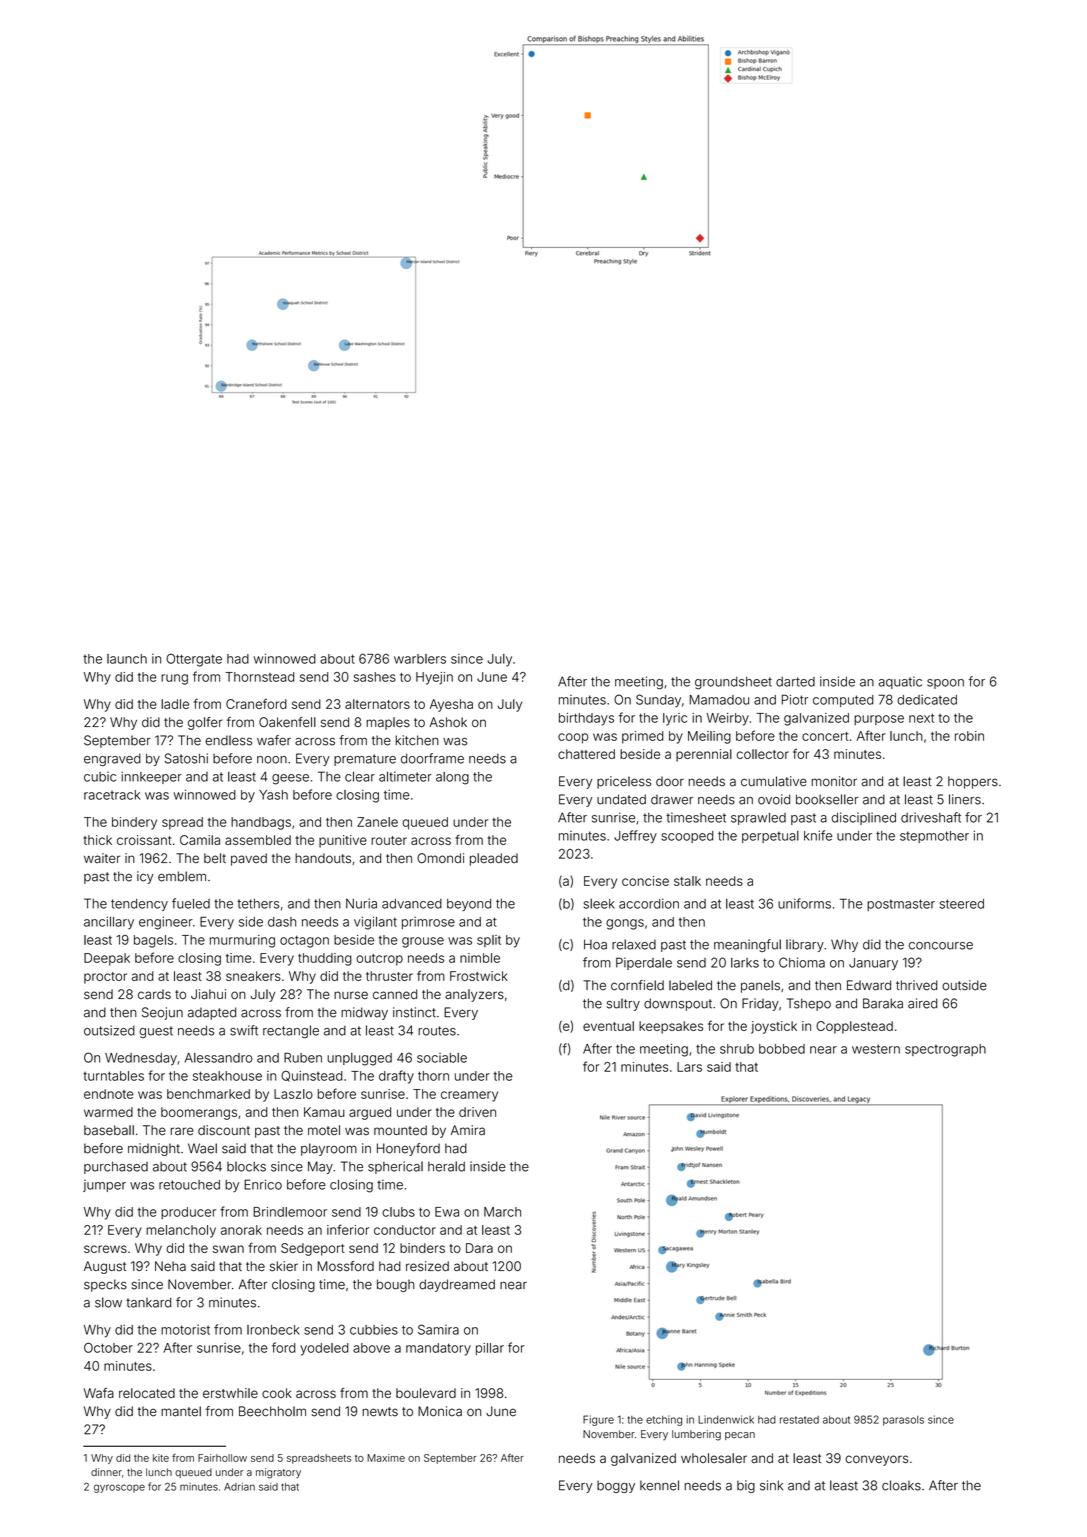 This document has width=1087, height=1537. Describe the element at coordinates (278, 1473) in the document. I see `migratory` at that location.
